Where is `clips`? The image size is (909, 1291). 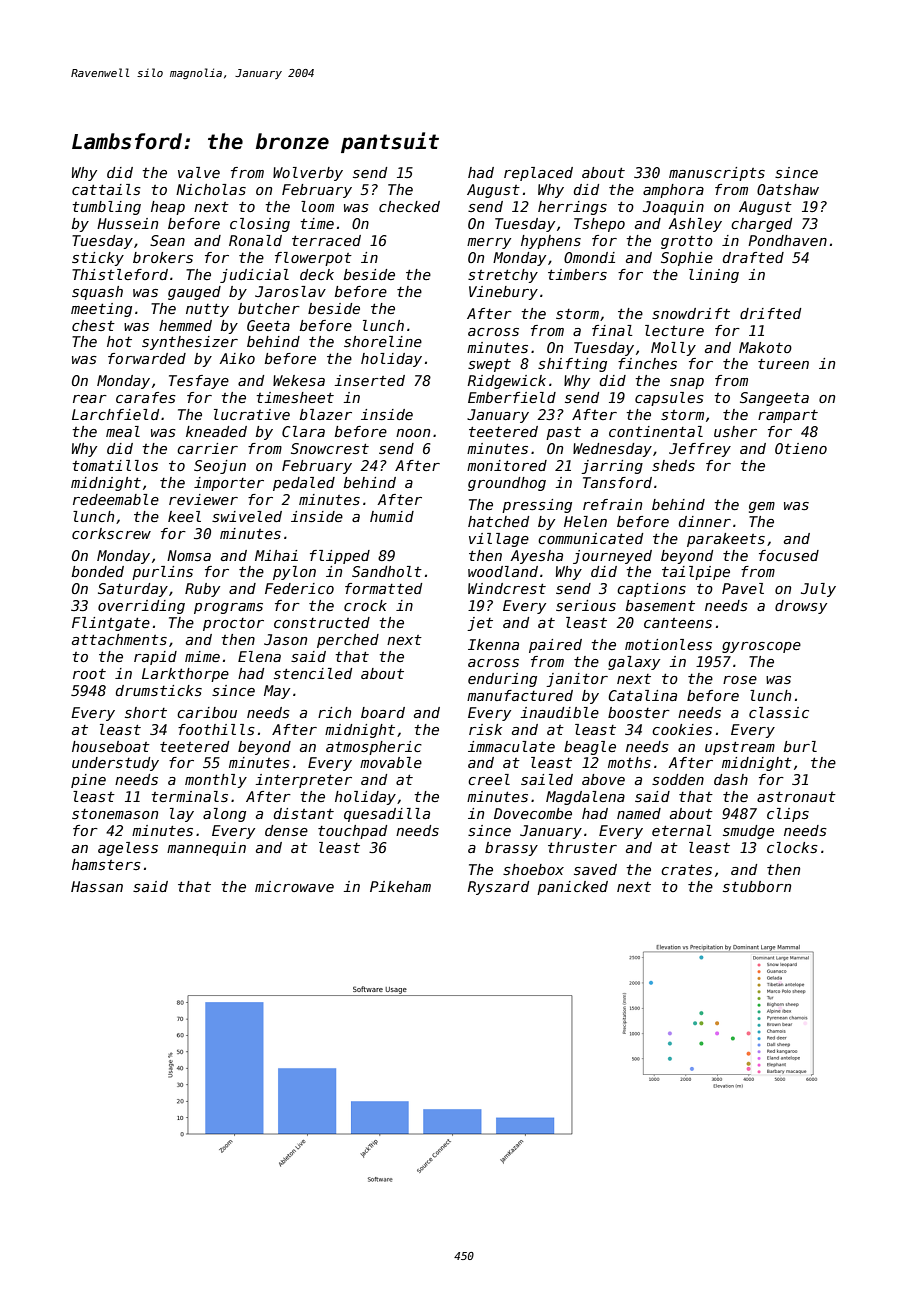
clips is located at coordinates (788, 815).
